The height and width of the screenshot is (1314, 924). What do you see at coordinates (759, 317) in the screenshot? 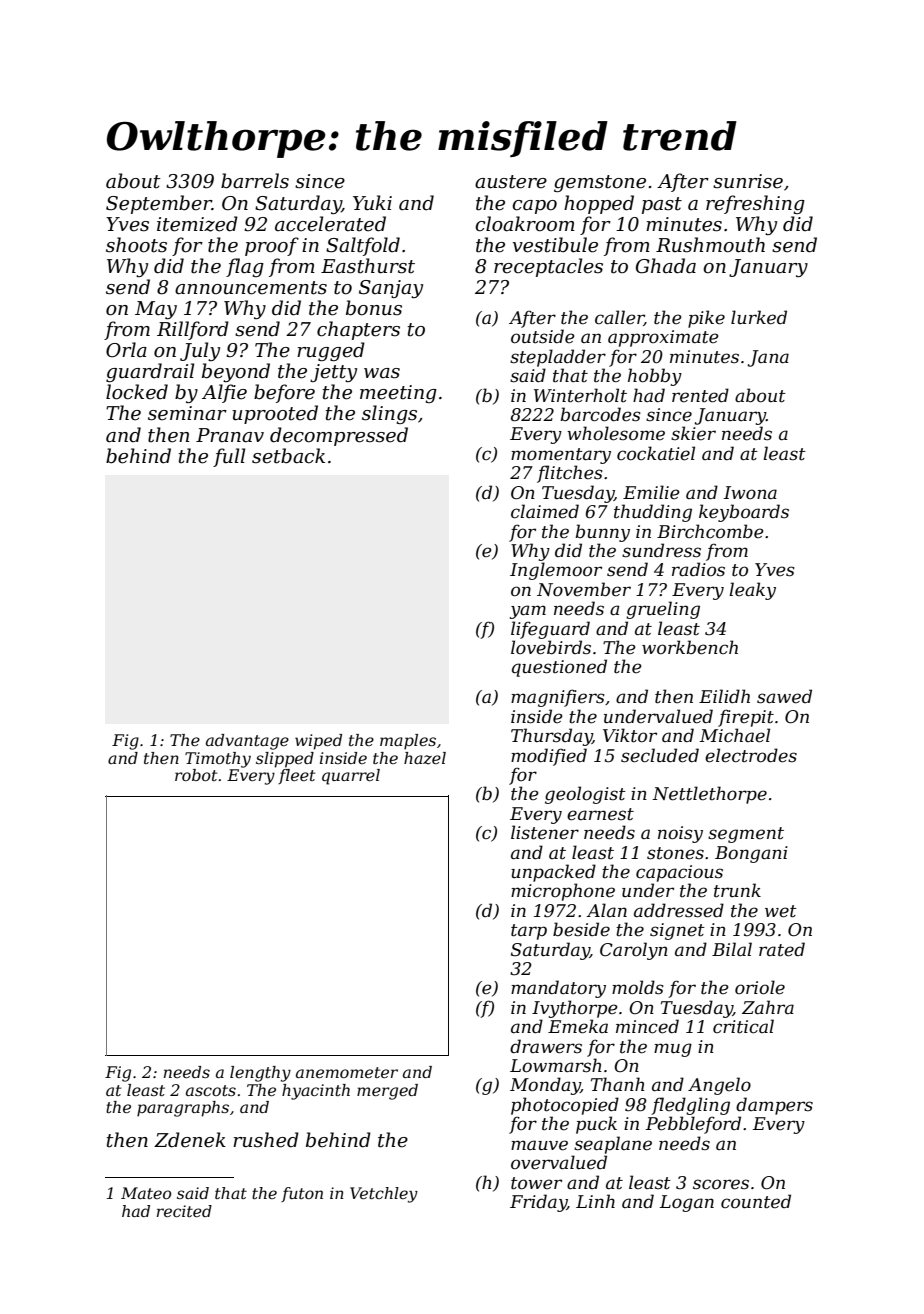
I see `lurked` at bounding box center [759, 317].
